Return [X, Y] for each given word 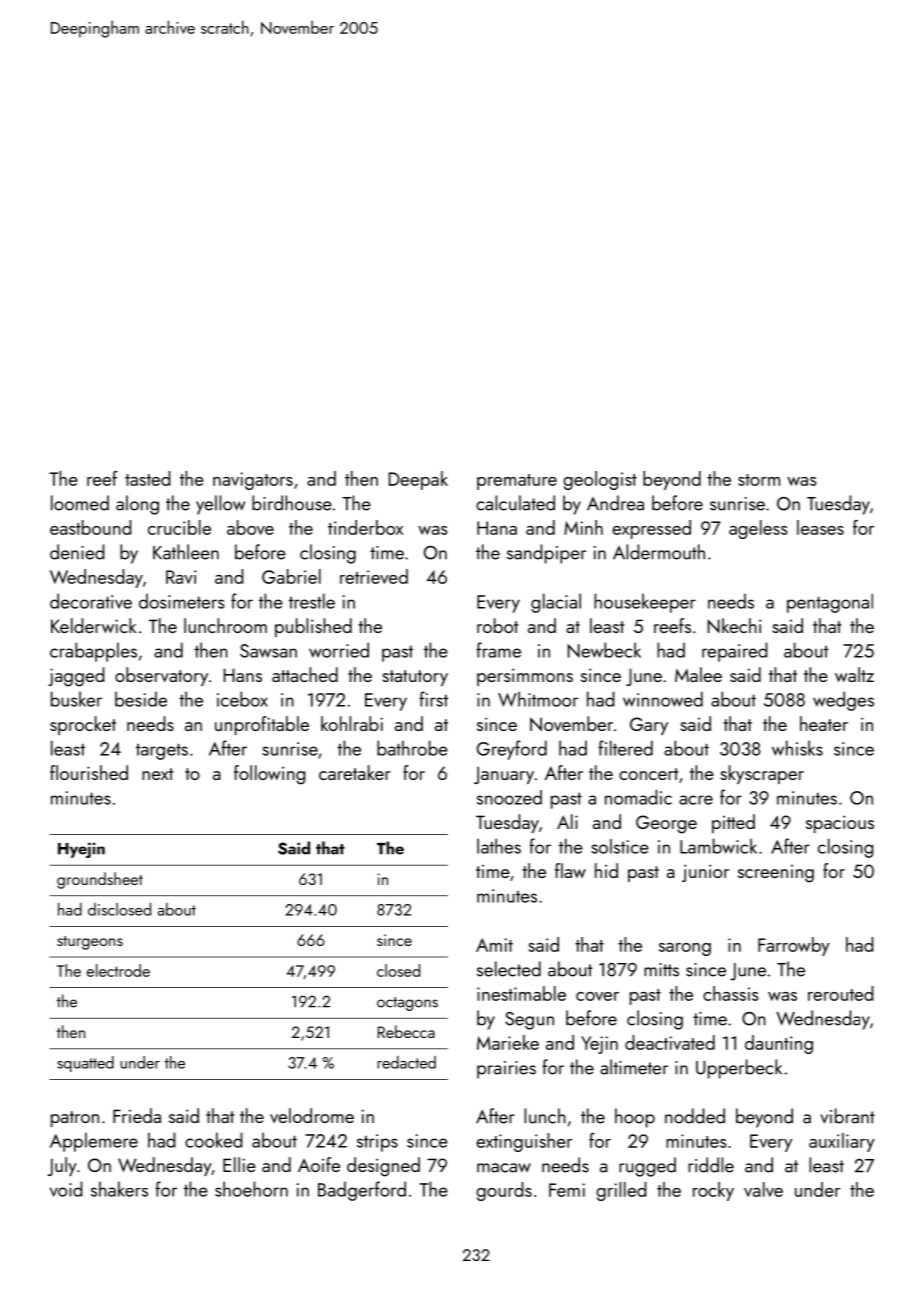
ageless [758, 529]
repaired [734, 652]
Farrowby [794, 946]
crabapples [93, 652]
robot [497, 625]
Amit [494, 945]
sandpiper [546, 554]
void [66, 1189]
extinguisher [524, 1142]
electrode [118, 970]
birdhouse [292, 503]
